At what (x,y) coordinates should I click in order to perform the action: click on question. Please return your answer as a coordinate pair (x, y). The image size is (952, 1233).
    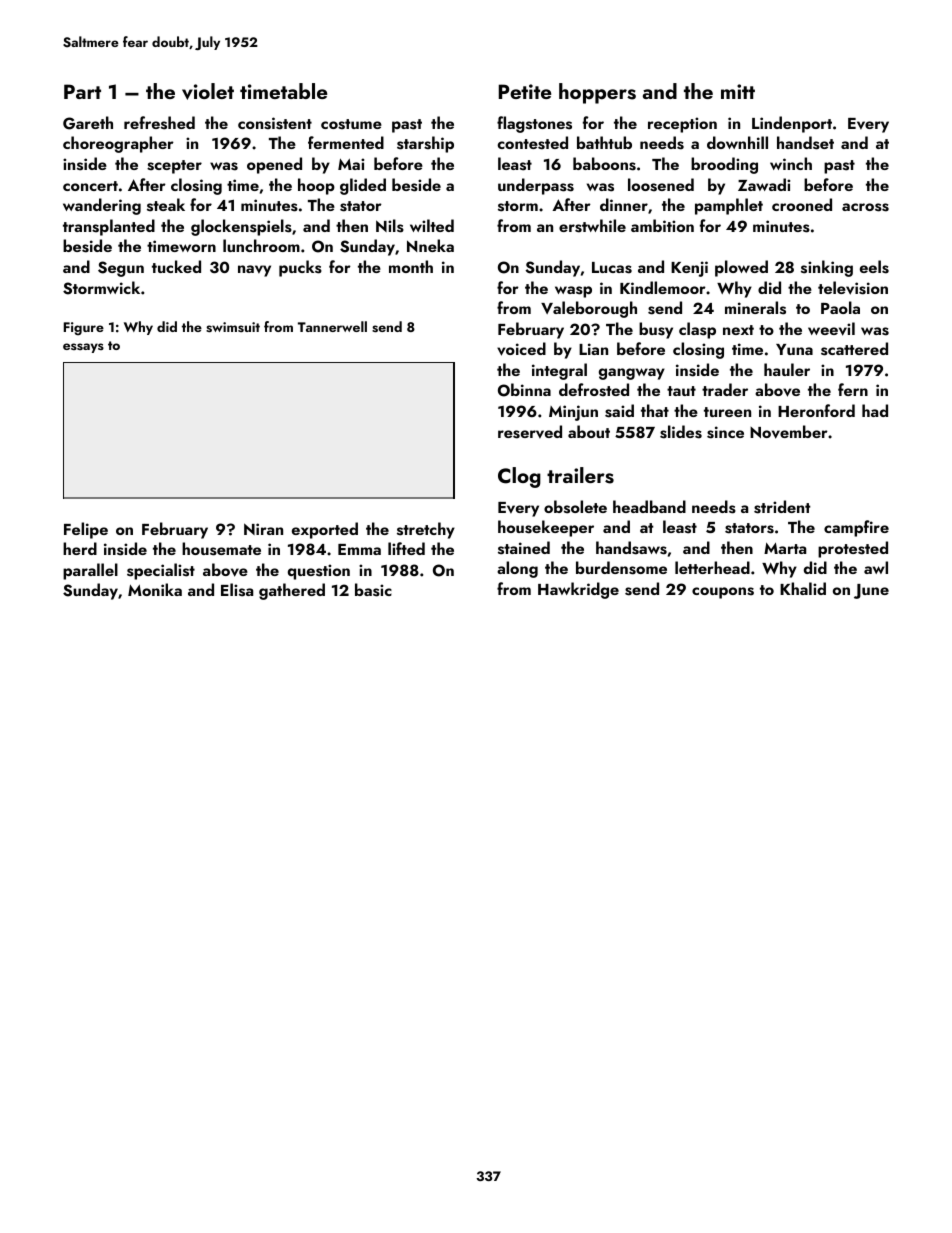
    Looking at the image, I should click on (319, 572).
